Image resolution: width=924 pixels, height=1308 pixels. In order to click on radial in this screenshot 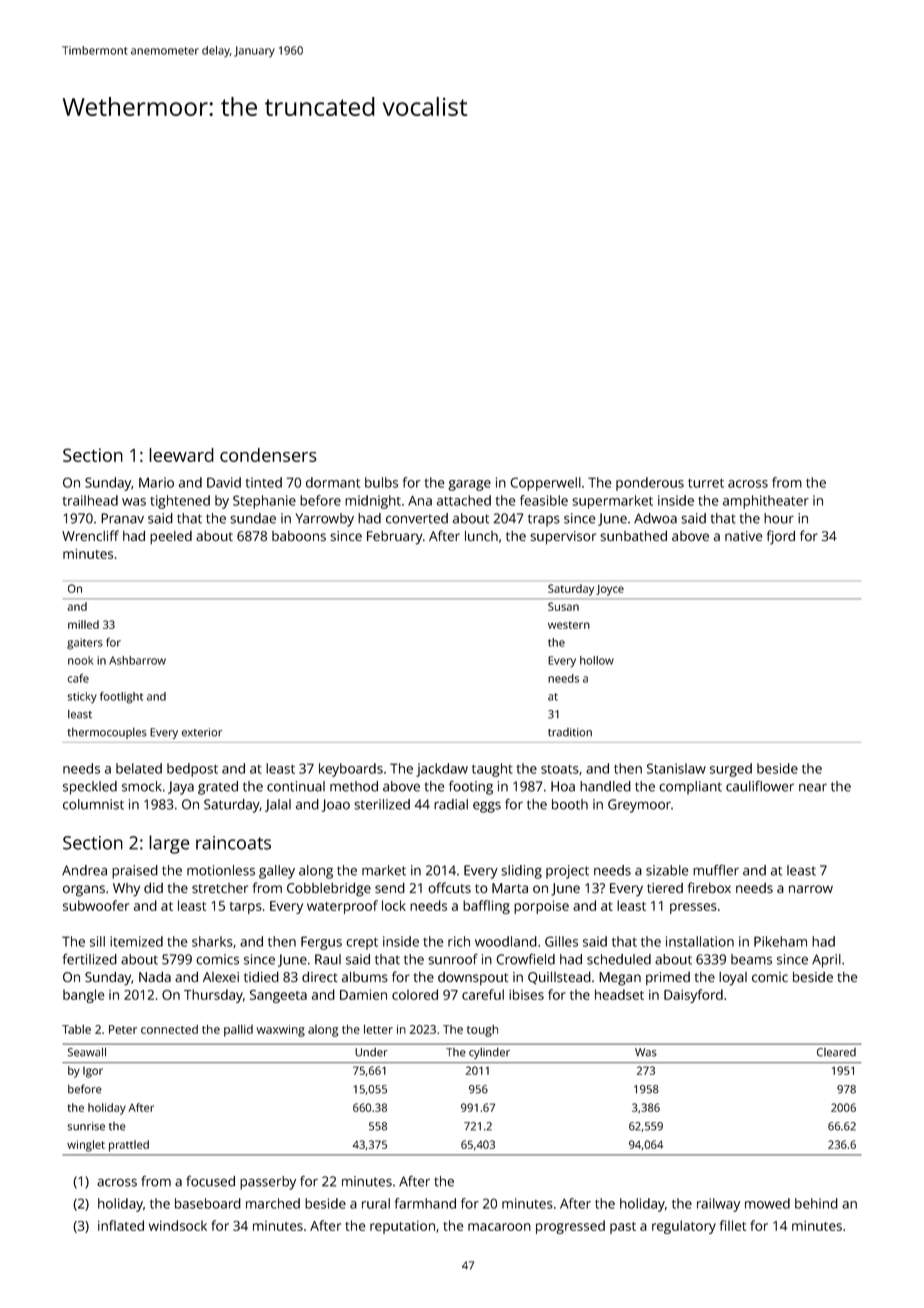, I will do `click(451, 804)`.
